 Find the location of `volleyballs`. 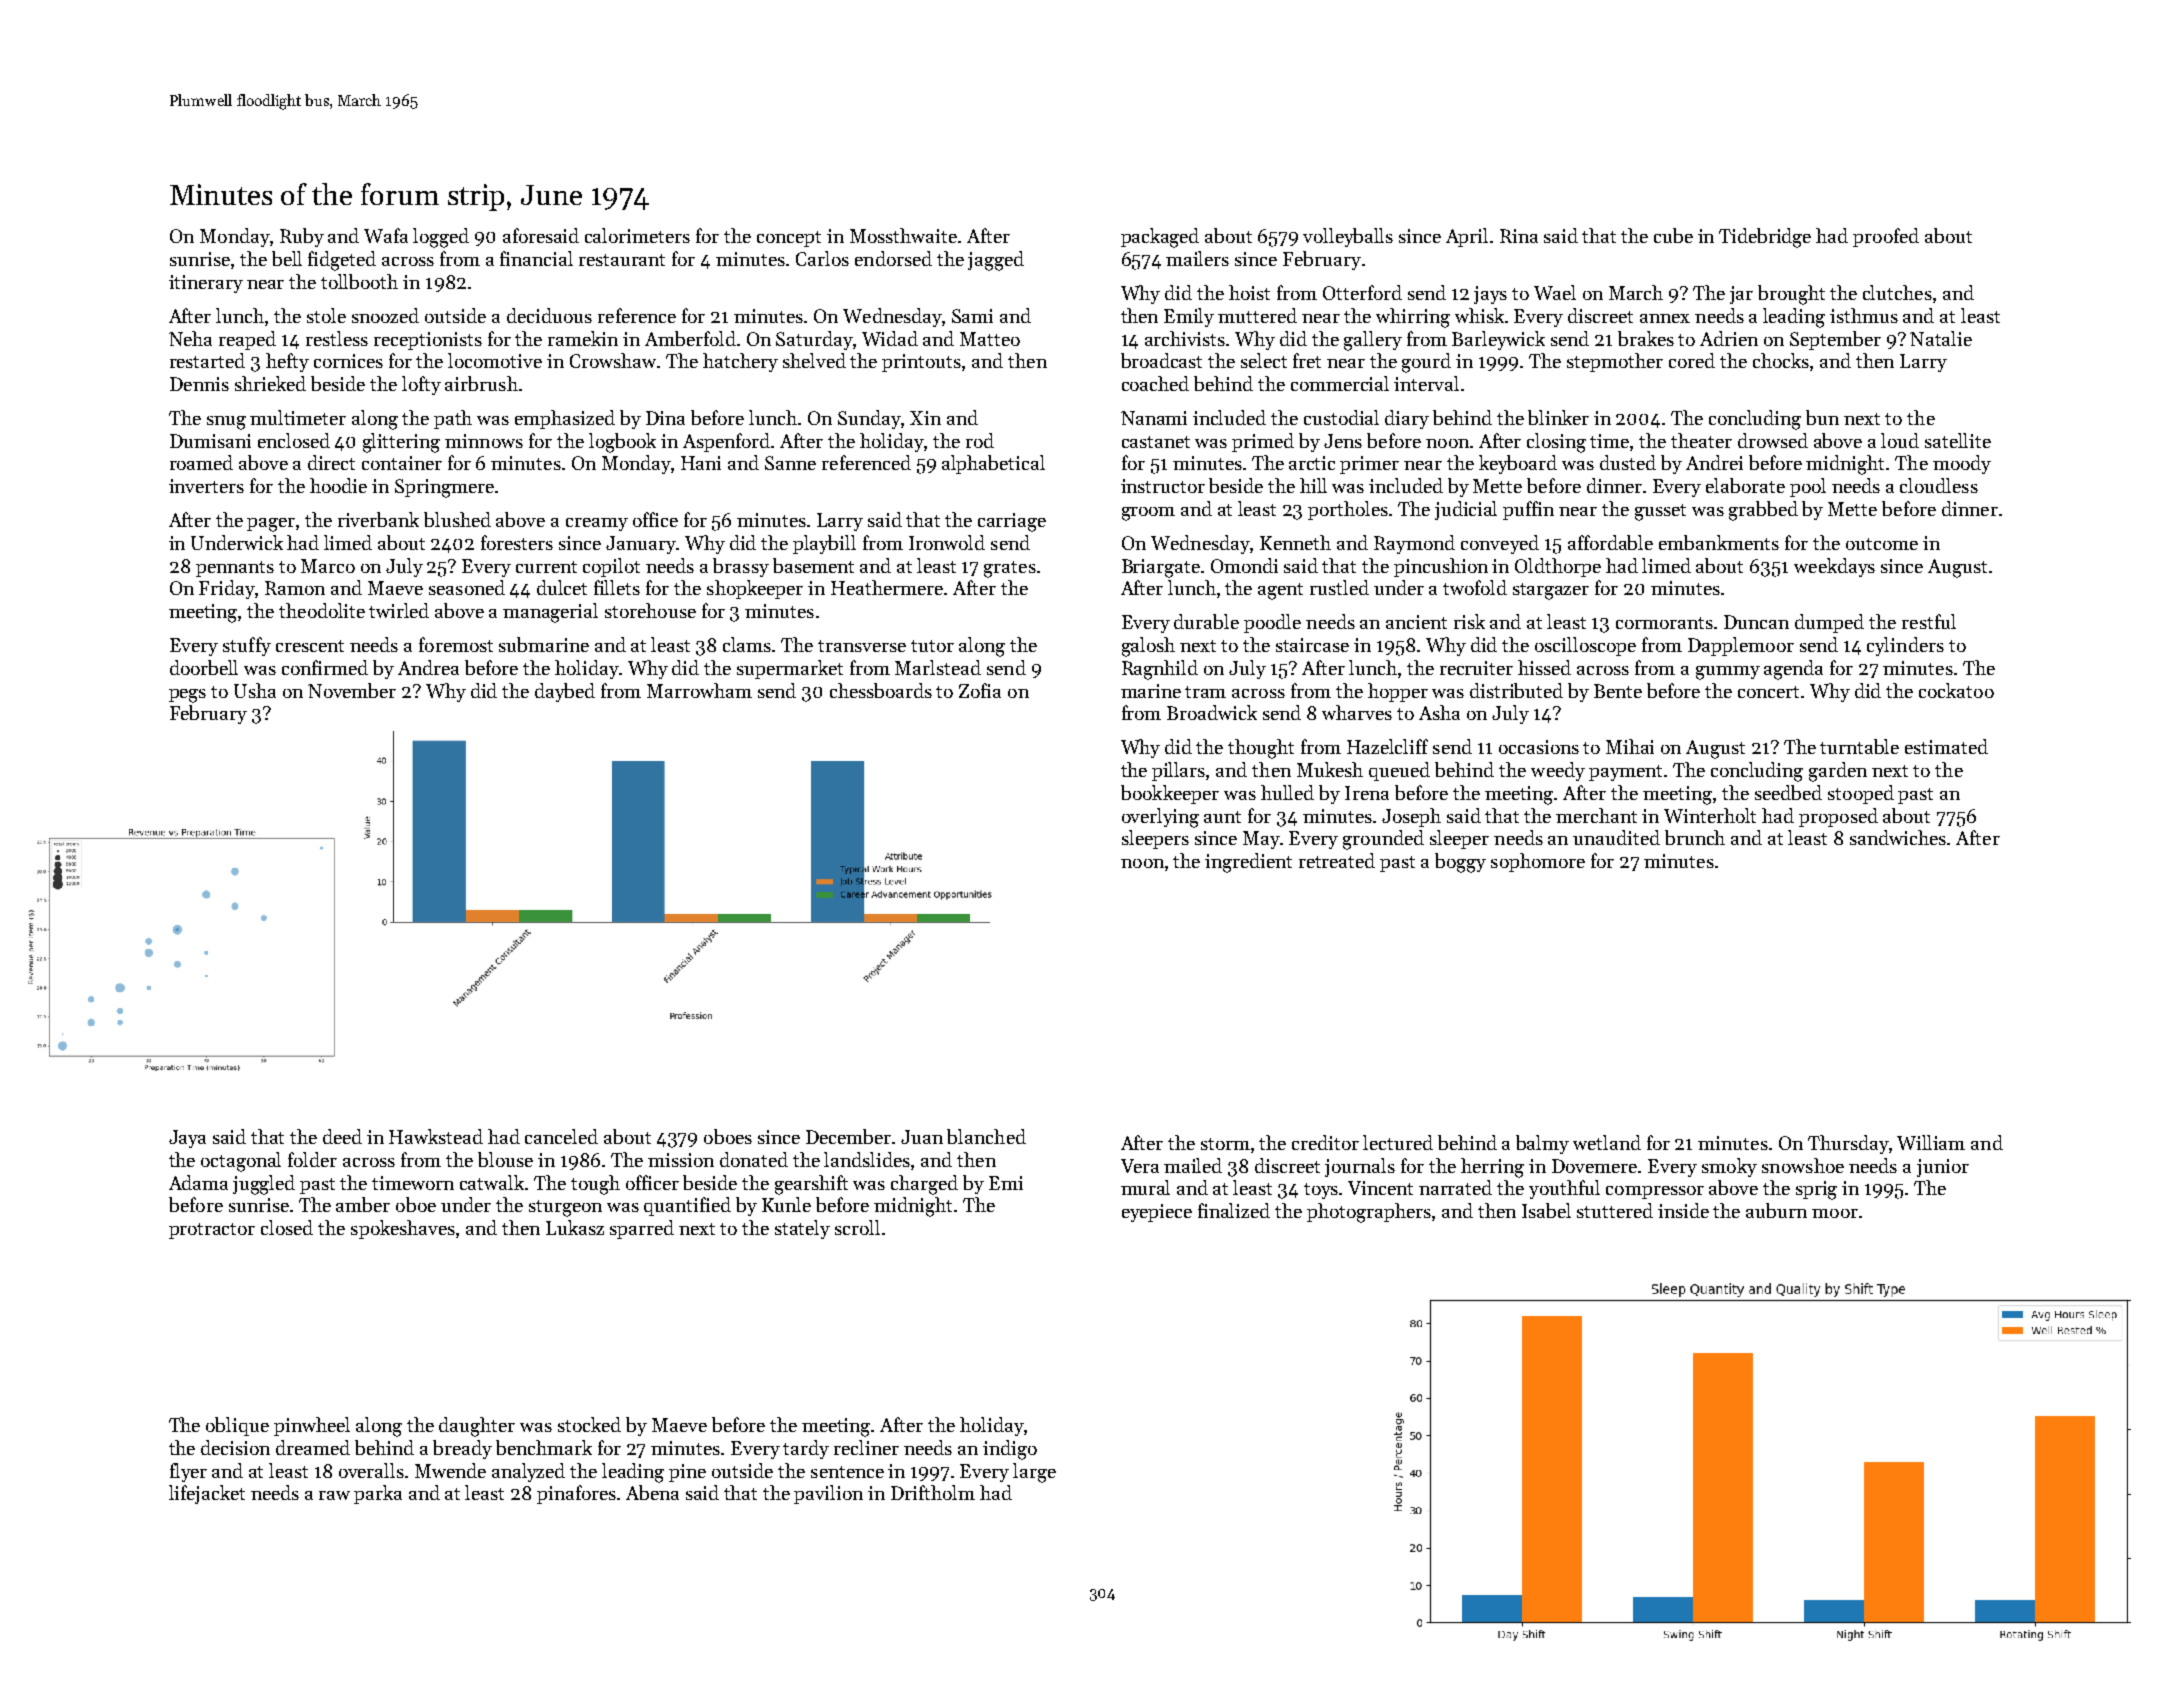

volleyballs is located at coordinates (1348, 237).
